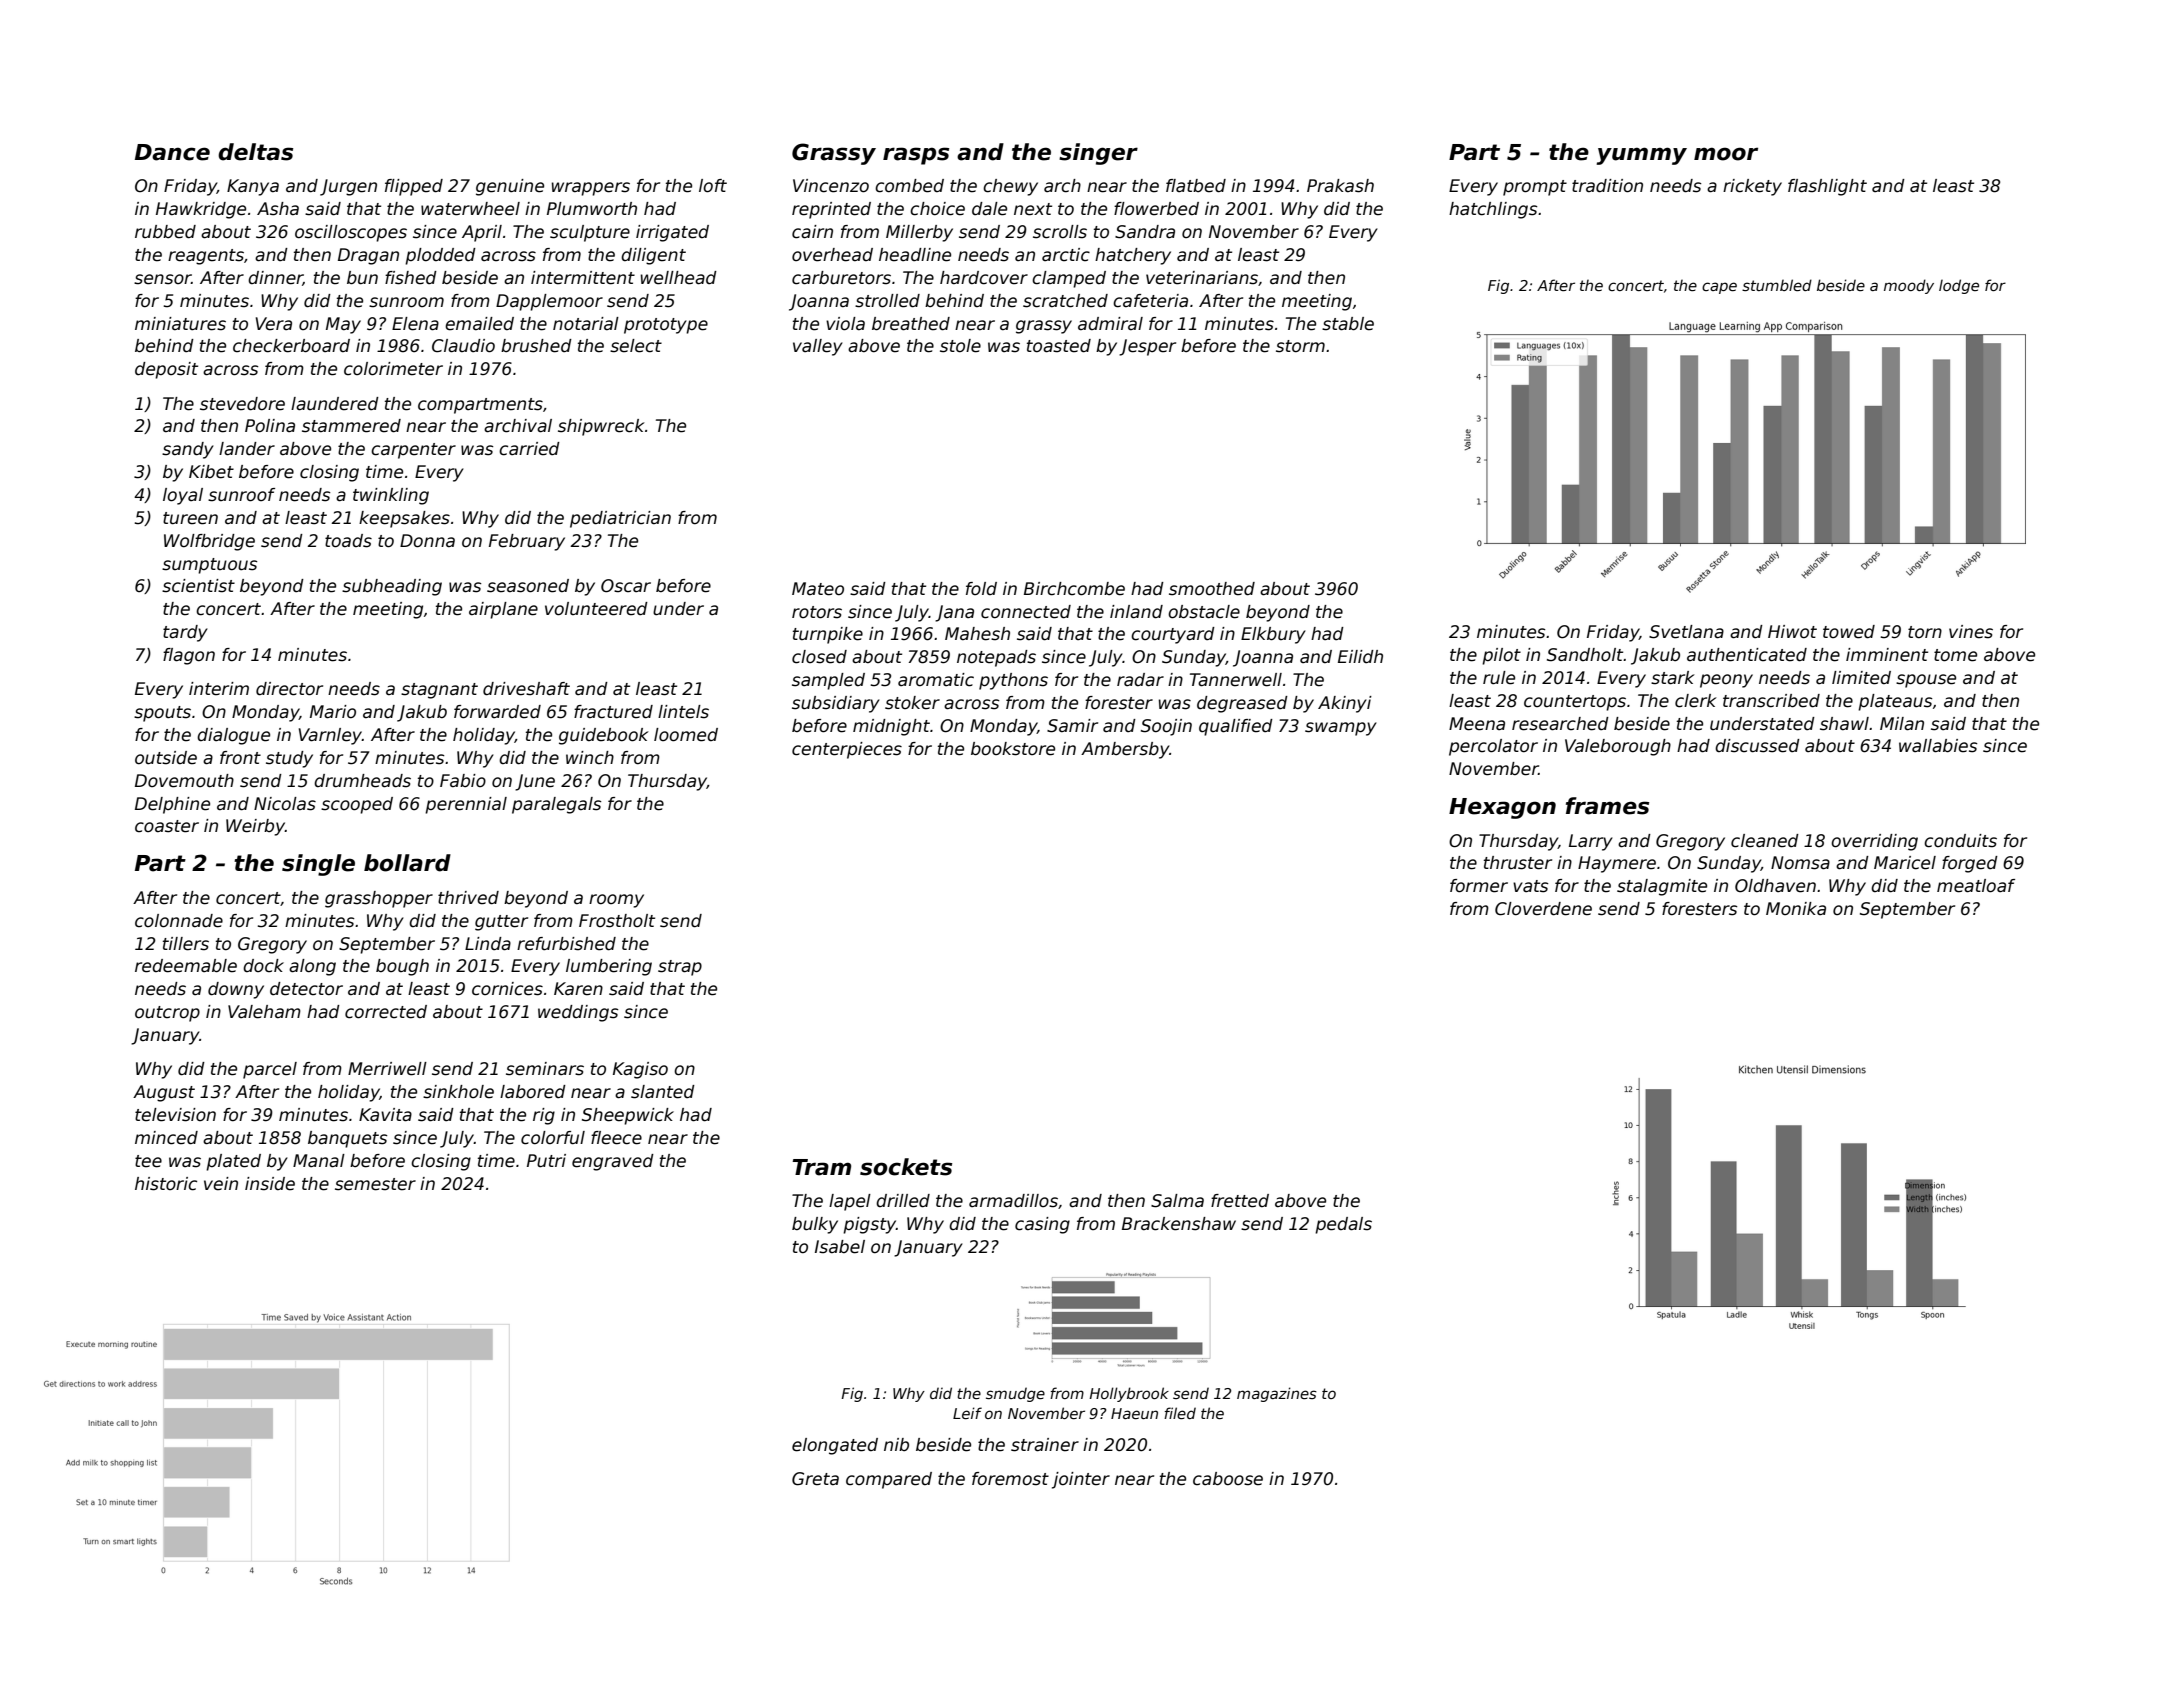  What do you see at coordinates (1641, 156) in the image?
I see `yummy` at bounding box center [1641, 156].
